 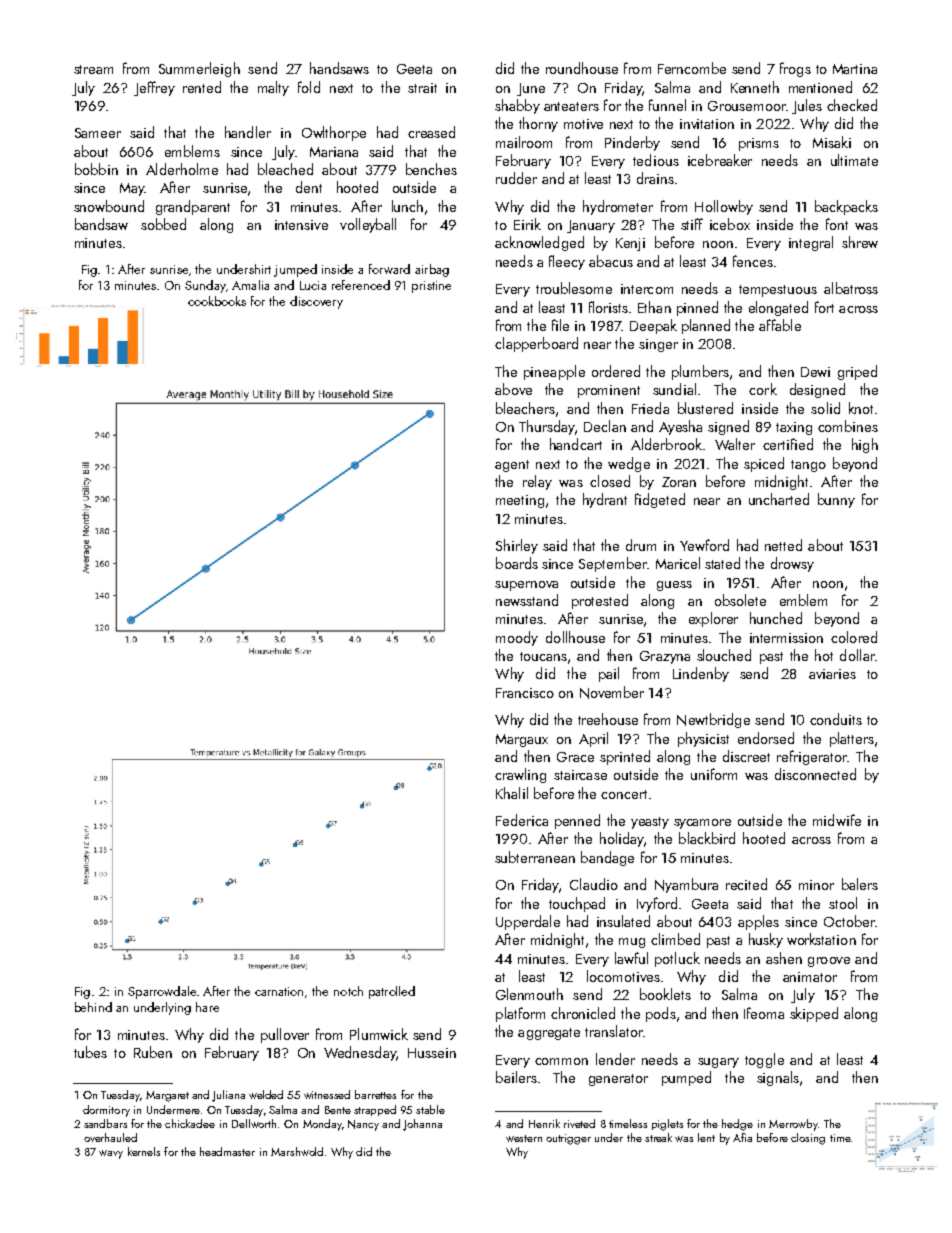 I want to click on yeasty, so click(x=650, y=823).
